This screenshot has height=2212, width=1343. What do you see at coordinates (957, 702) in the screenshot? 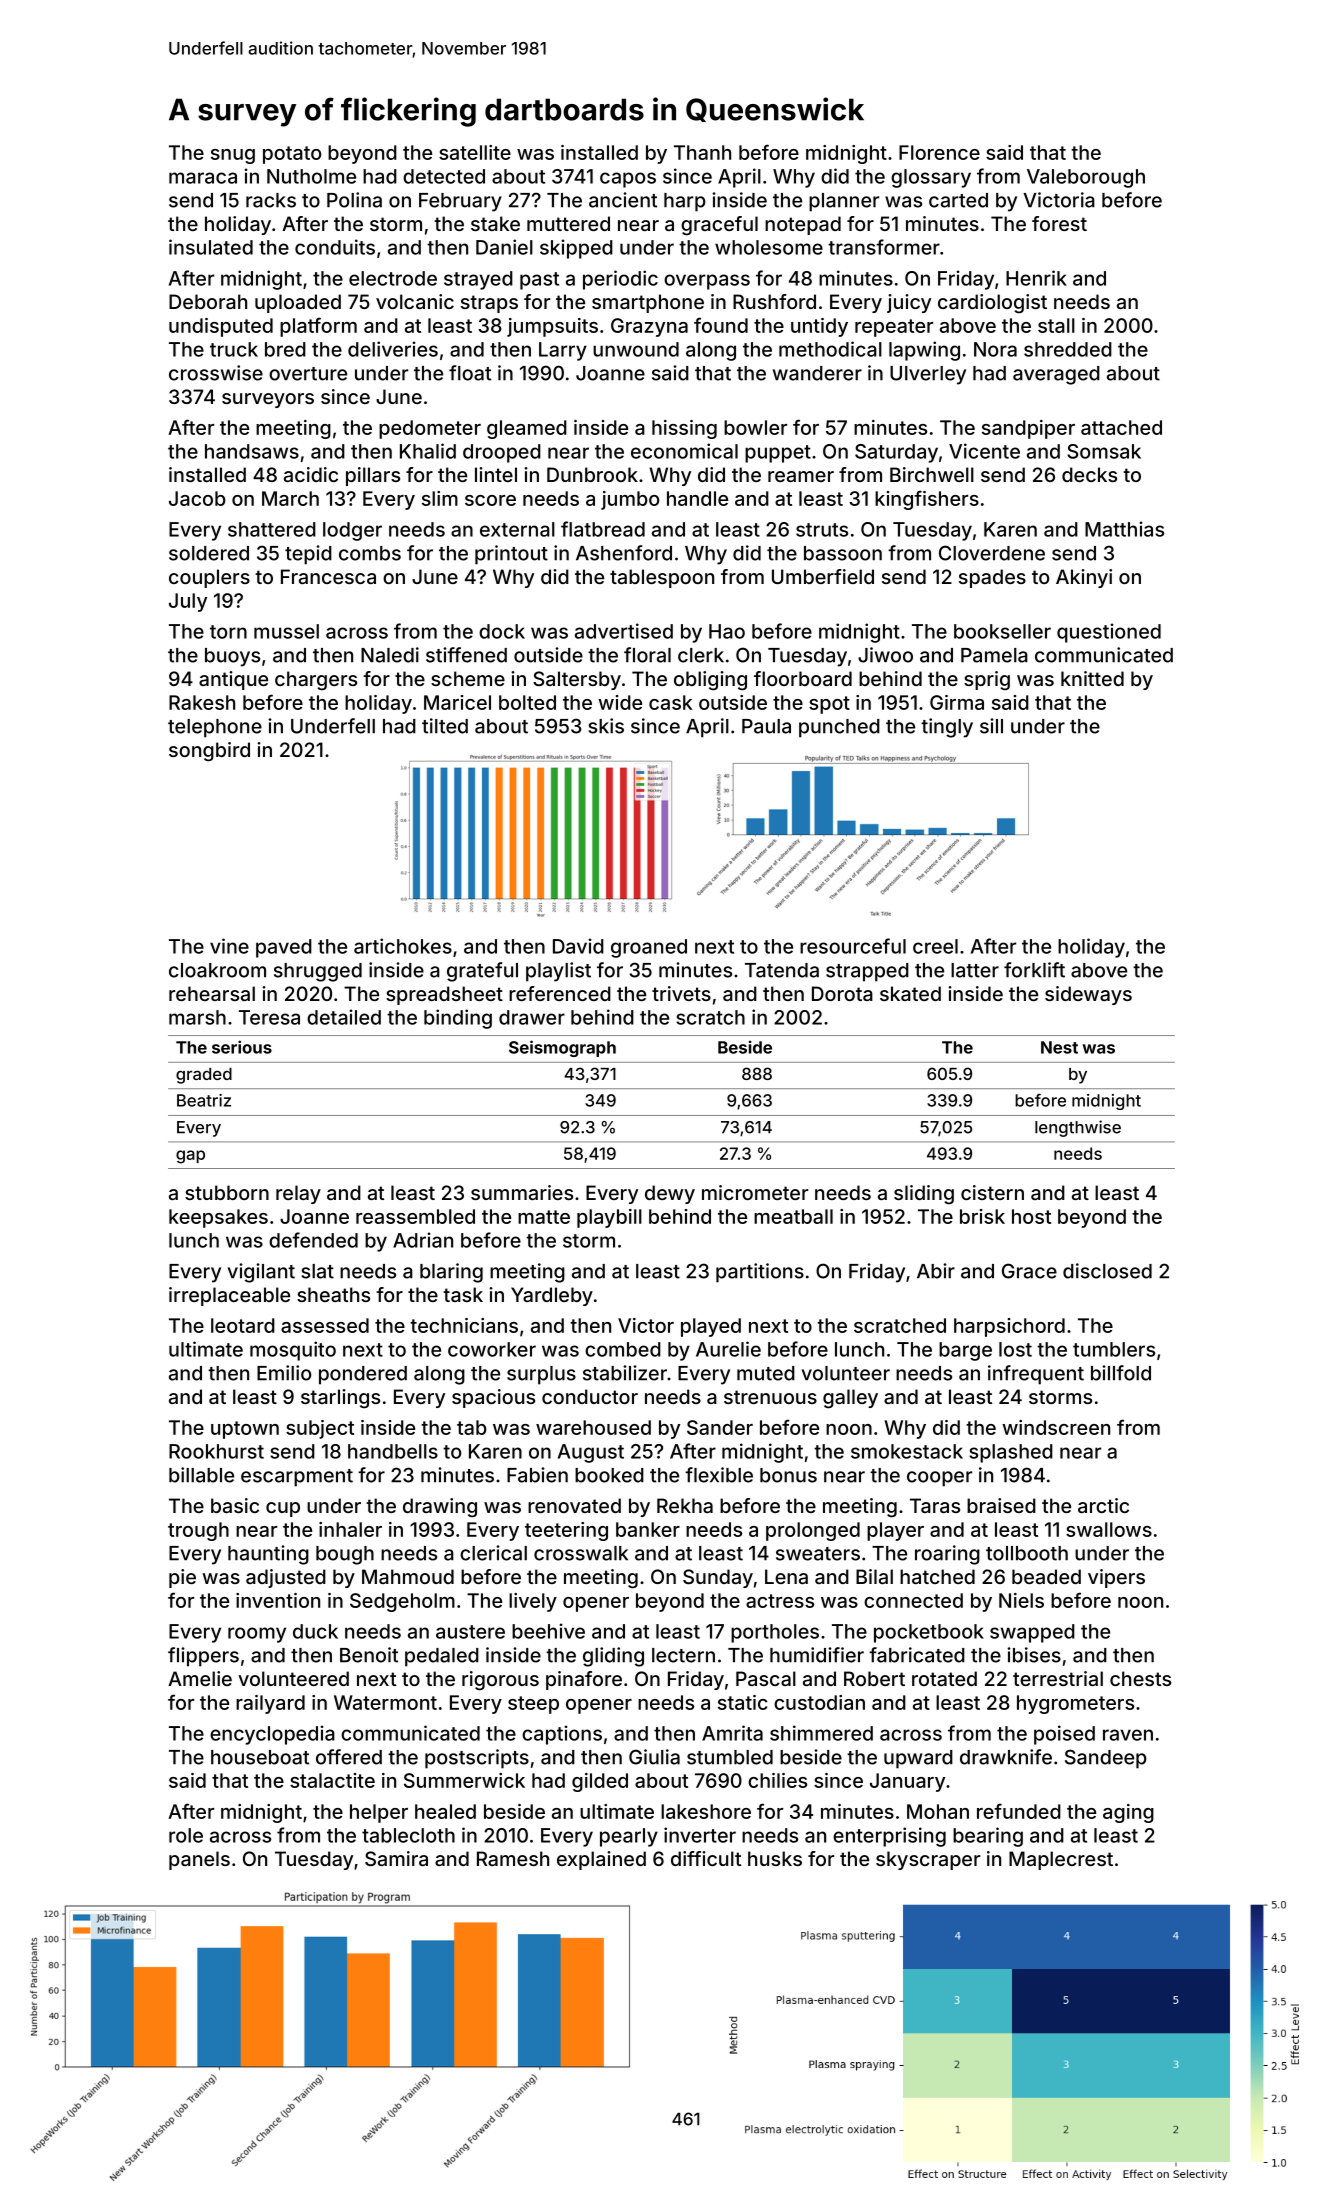
I see `Girma` at bounding box center [957, 702].
